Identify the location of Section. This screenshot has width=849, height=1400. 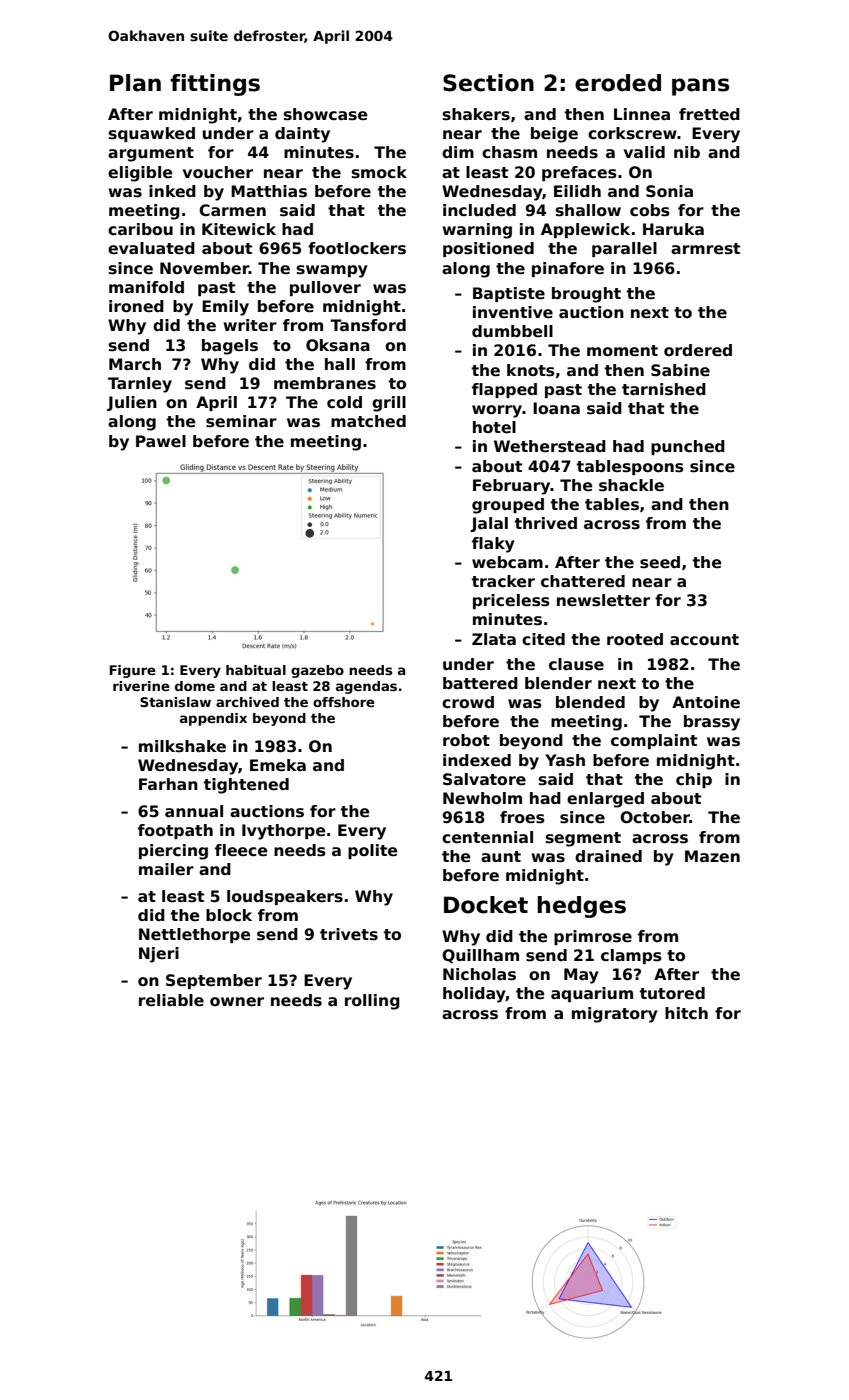
(488, 83).
